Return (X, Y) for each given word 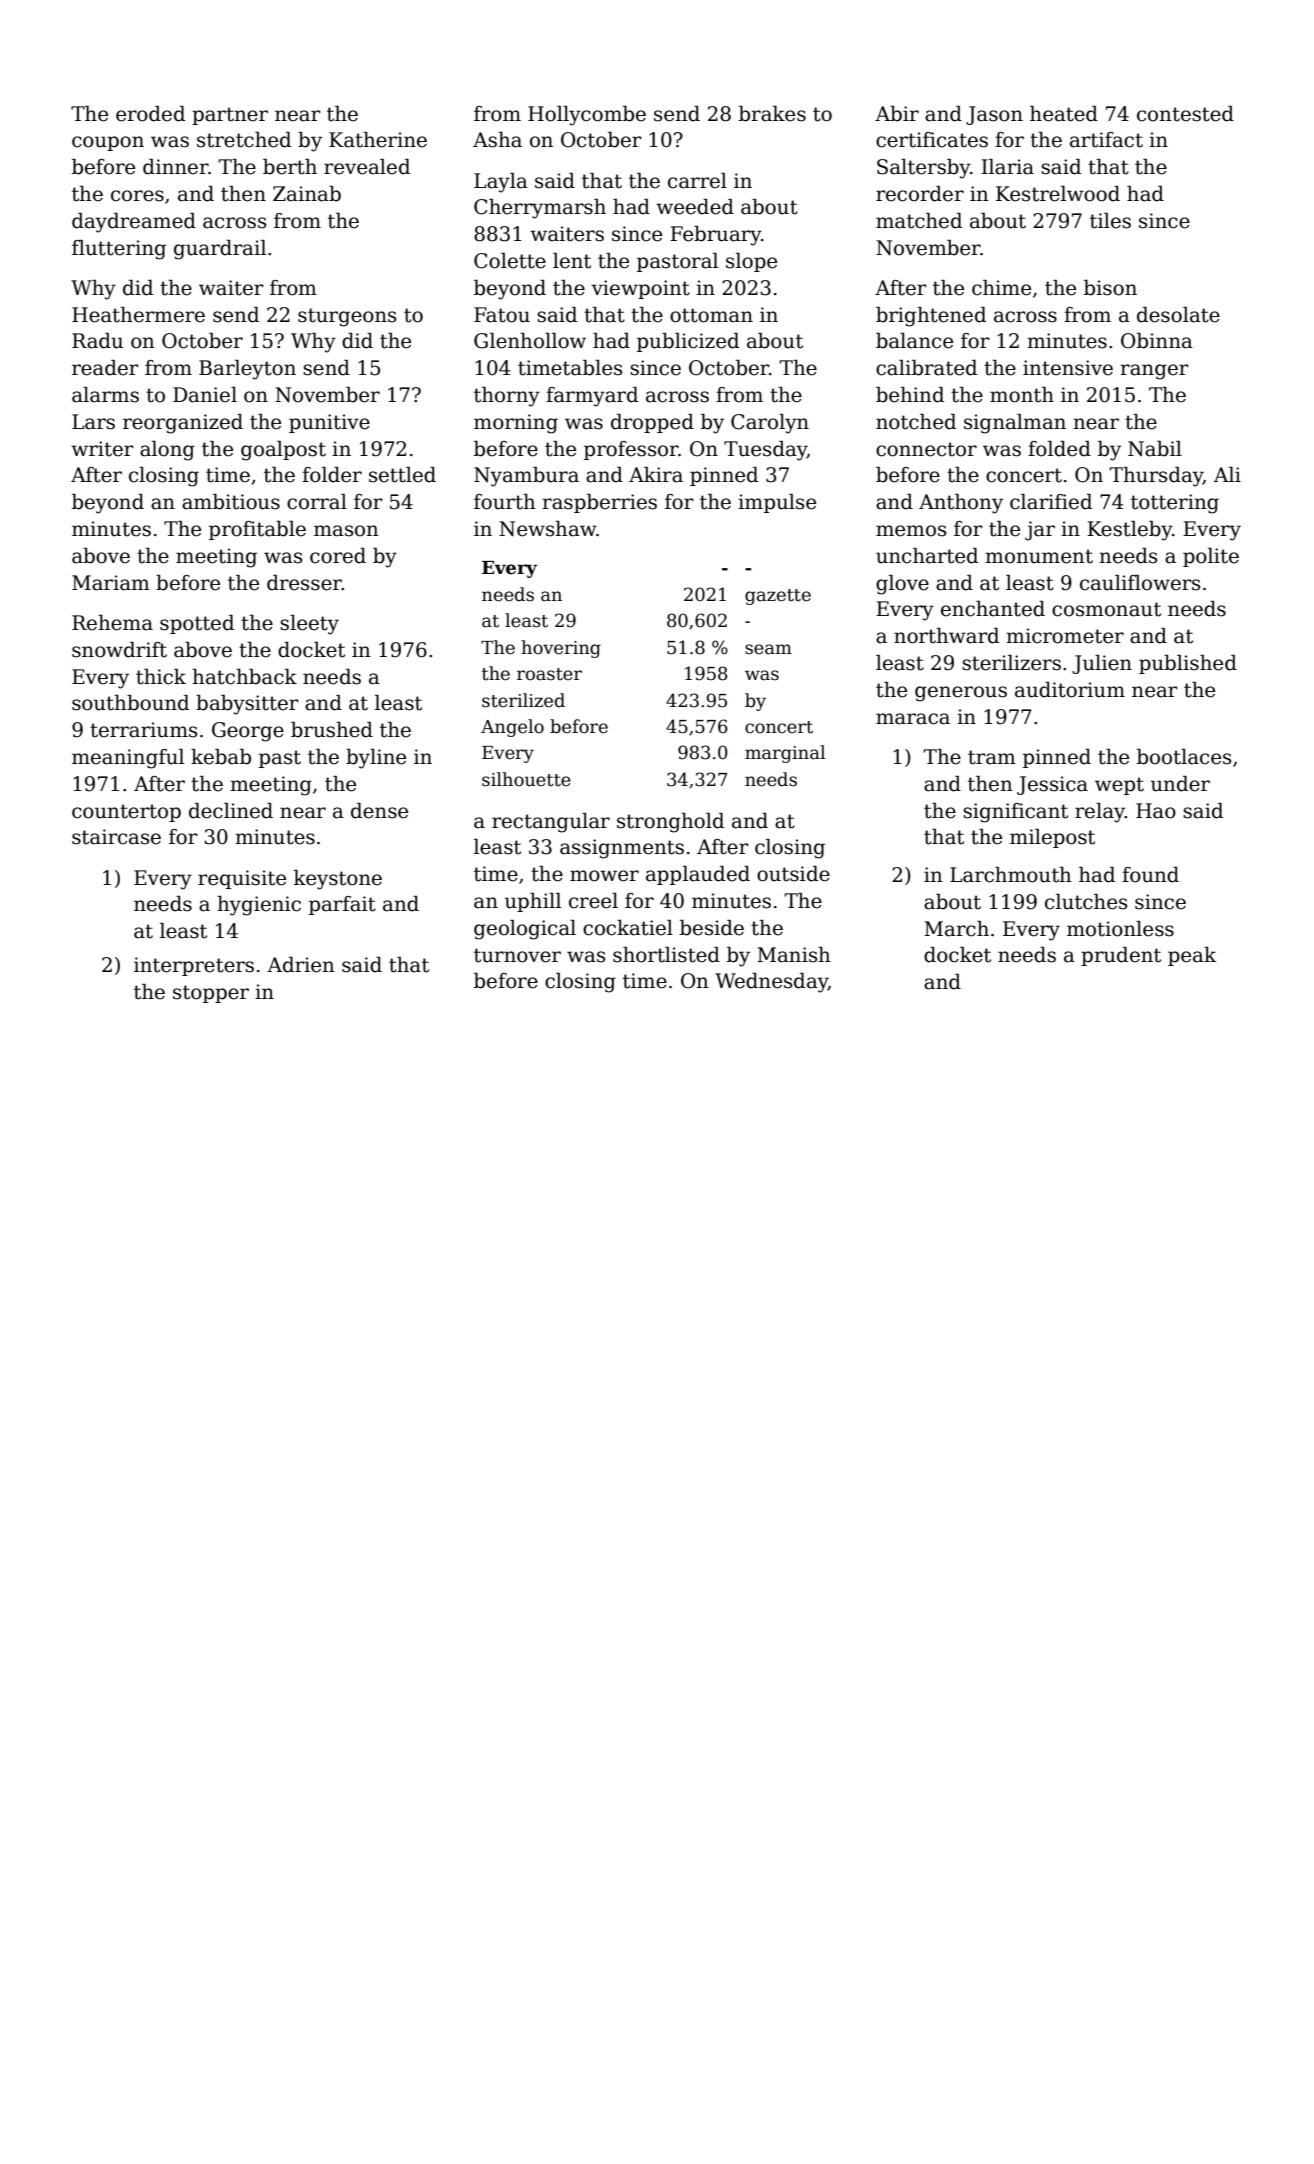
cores (137, 196)
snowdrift (119, 650)
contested (1185, 114)
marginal (785, 754)
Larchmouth (1011, 875)
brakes (772, 114)
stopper (211, 994)
